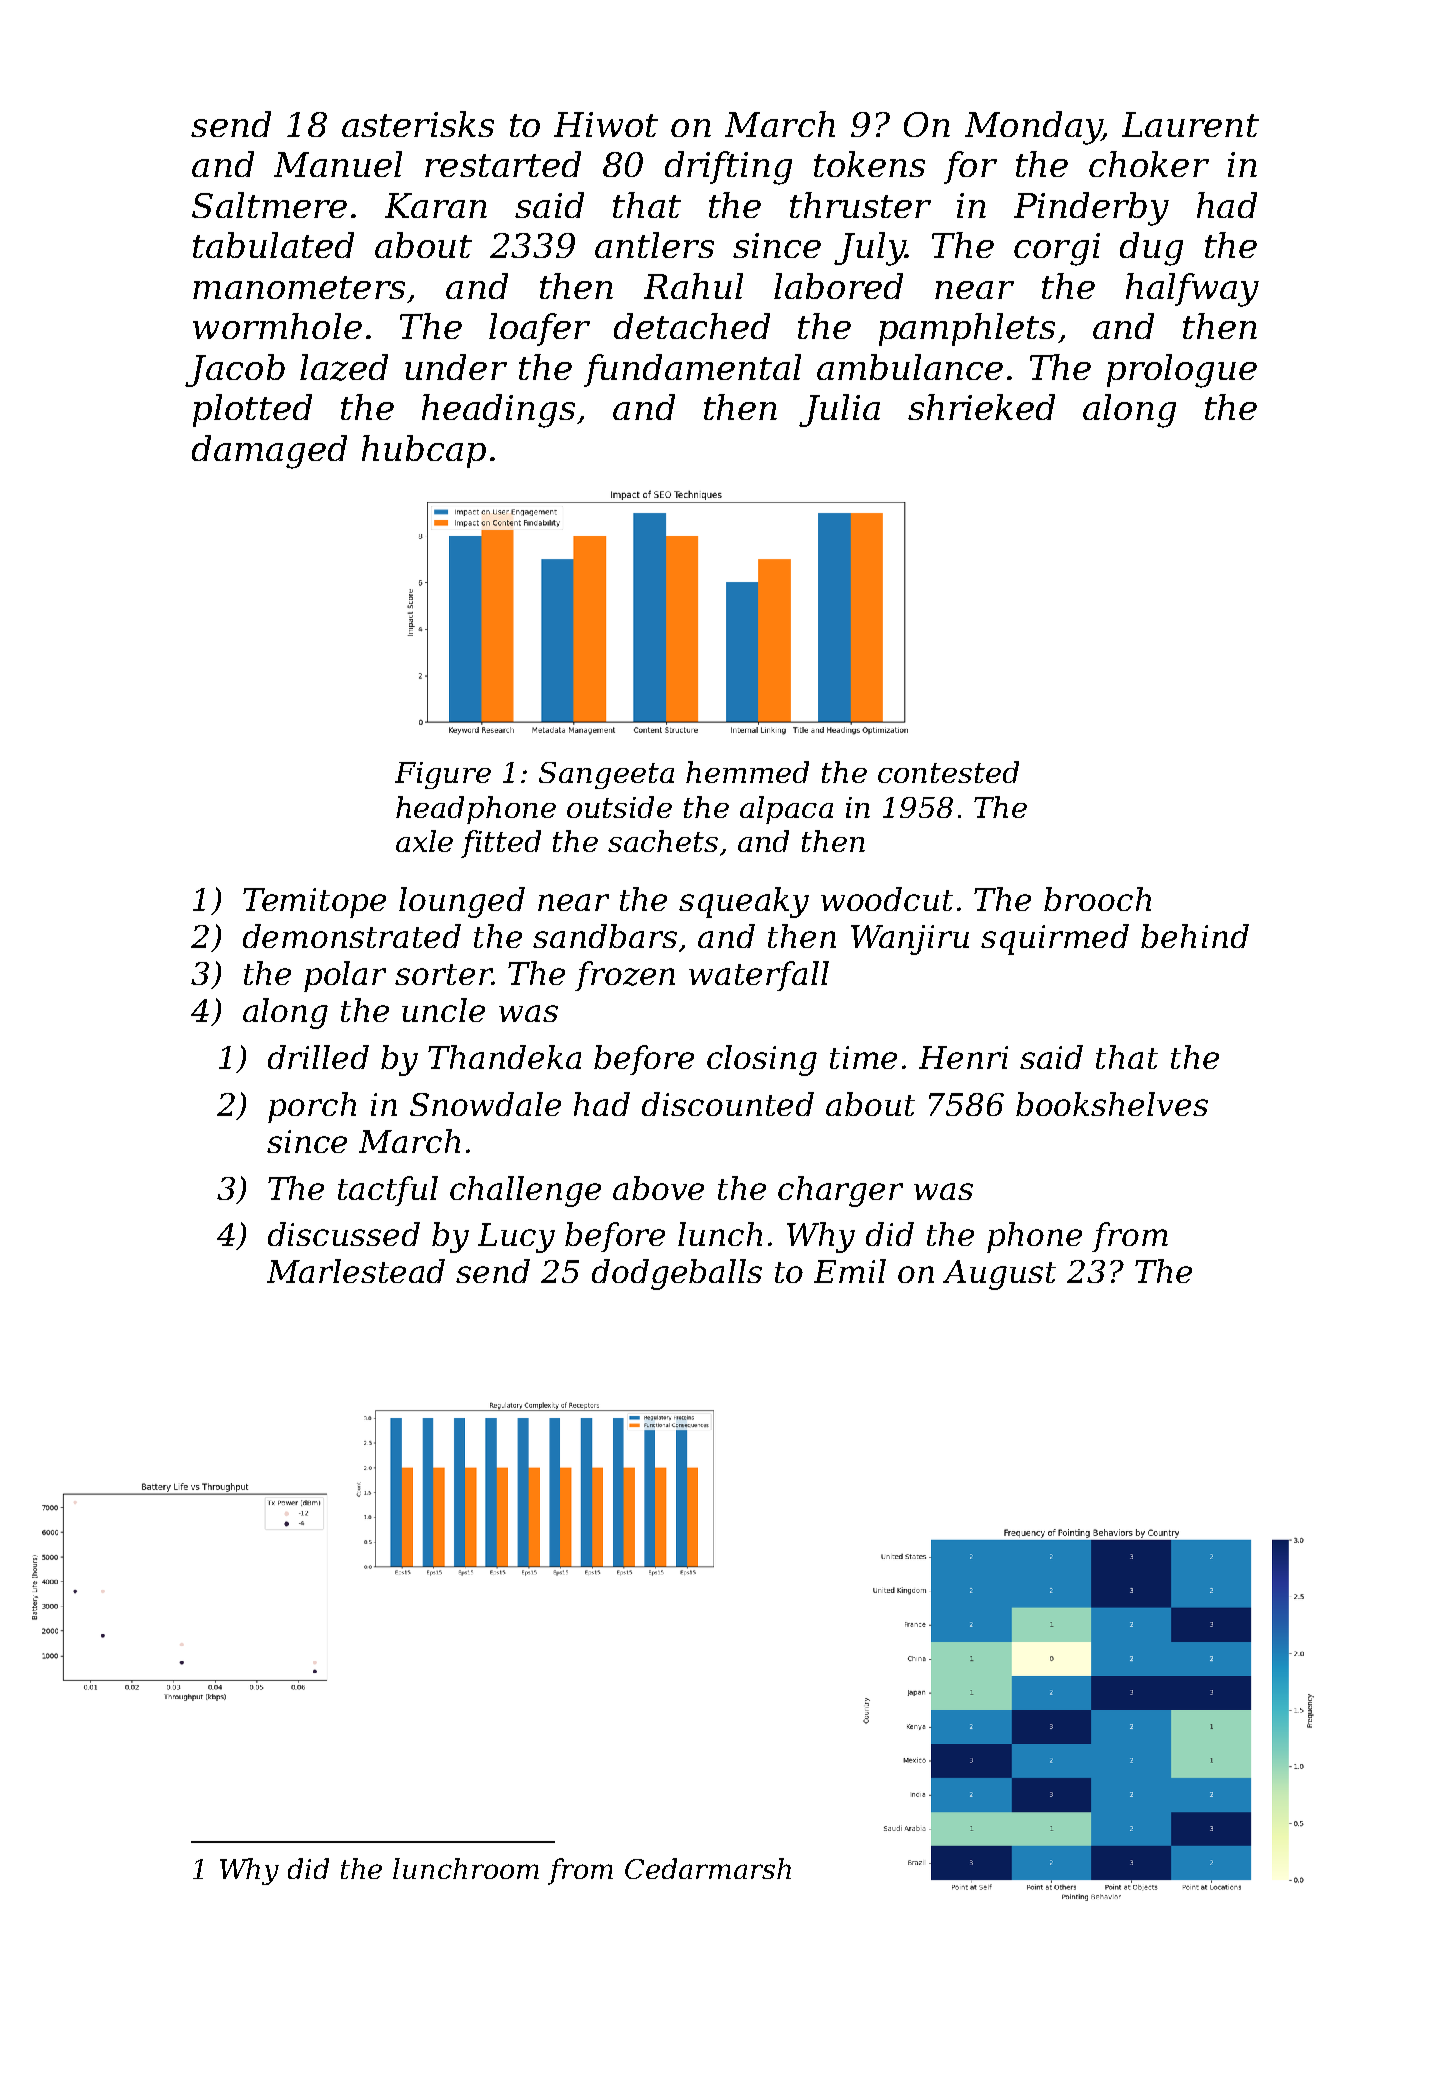  I want to click on Cedarmarsh, so click(708, 1868).
